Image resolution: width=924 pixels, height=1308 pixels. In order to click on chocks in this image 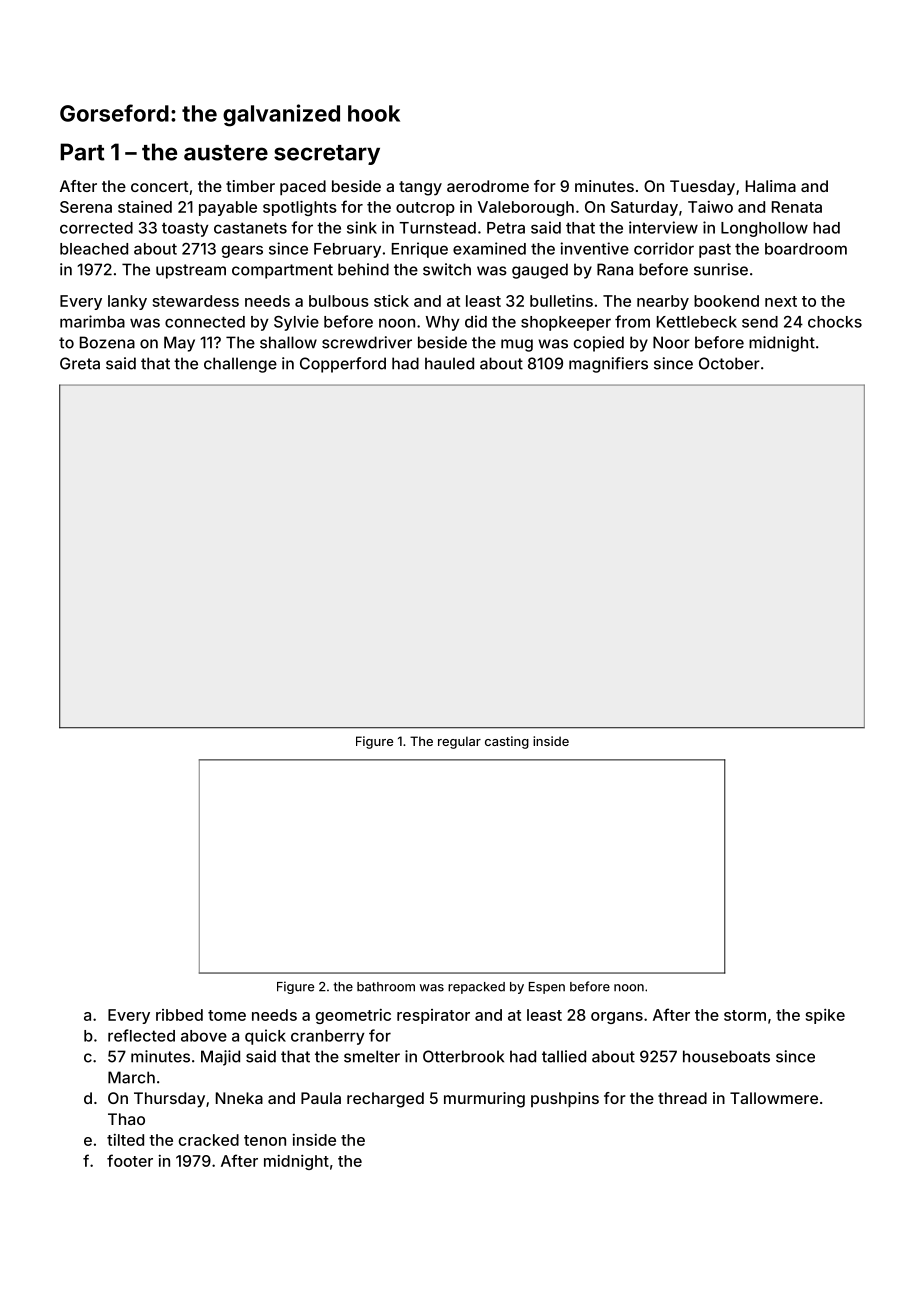, I will do `click(835, 322)`.
